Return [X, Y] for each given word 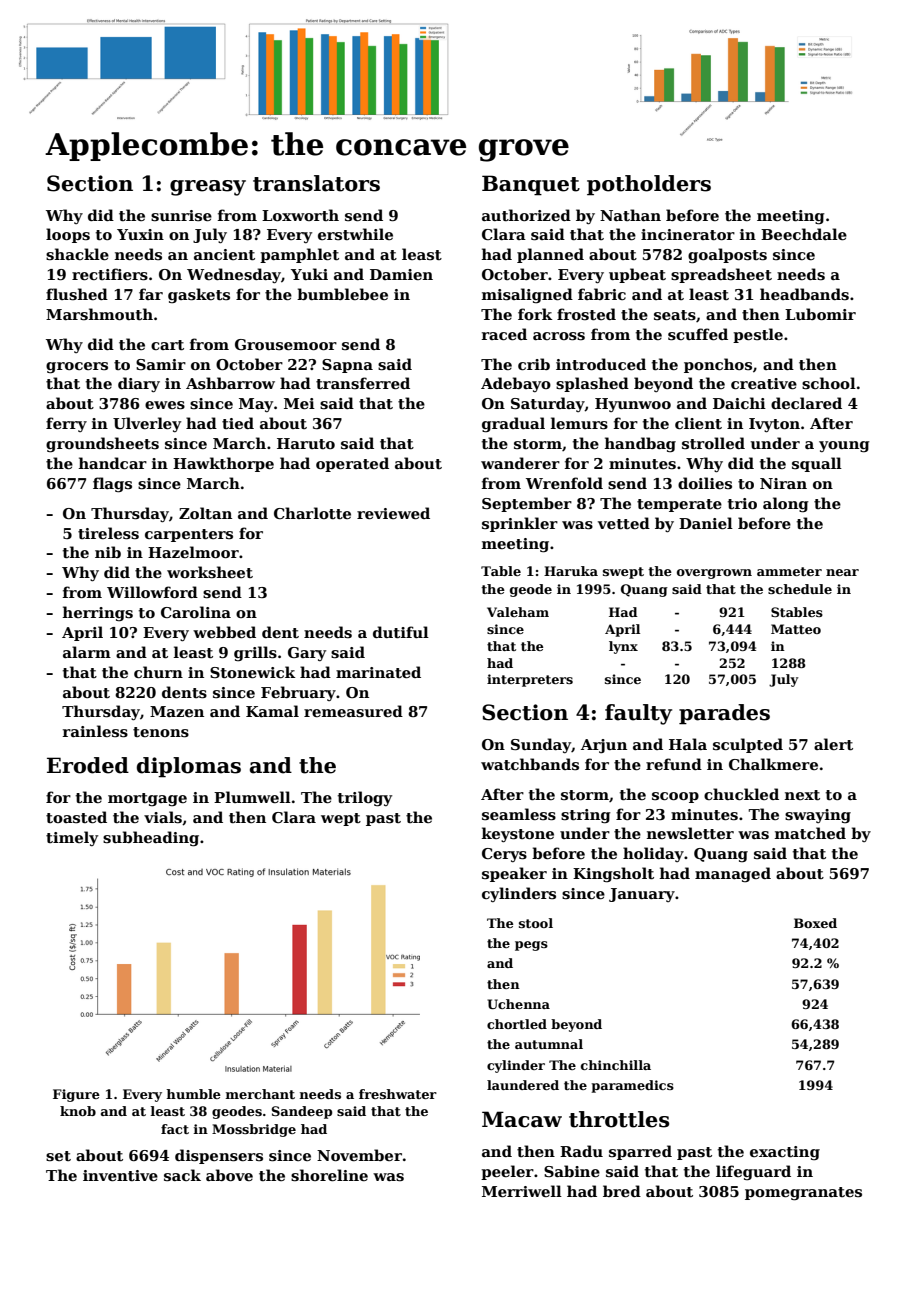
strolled [713, 443]
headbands [804, 294]
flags [112, 485]
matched [810, 833]
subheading [151, 839]
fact [175, 1129]
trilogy [365, 799]
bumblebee [342, 294]
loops [68, 235]
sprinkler [520, 524]
